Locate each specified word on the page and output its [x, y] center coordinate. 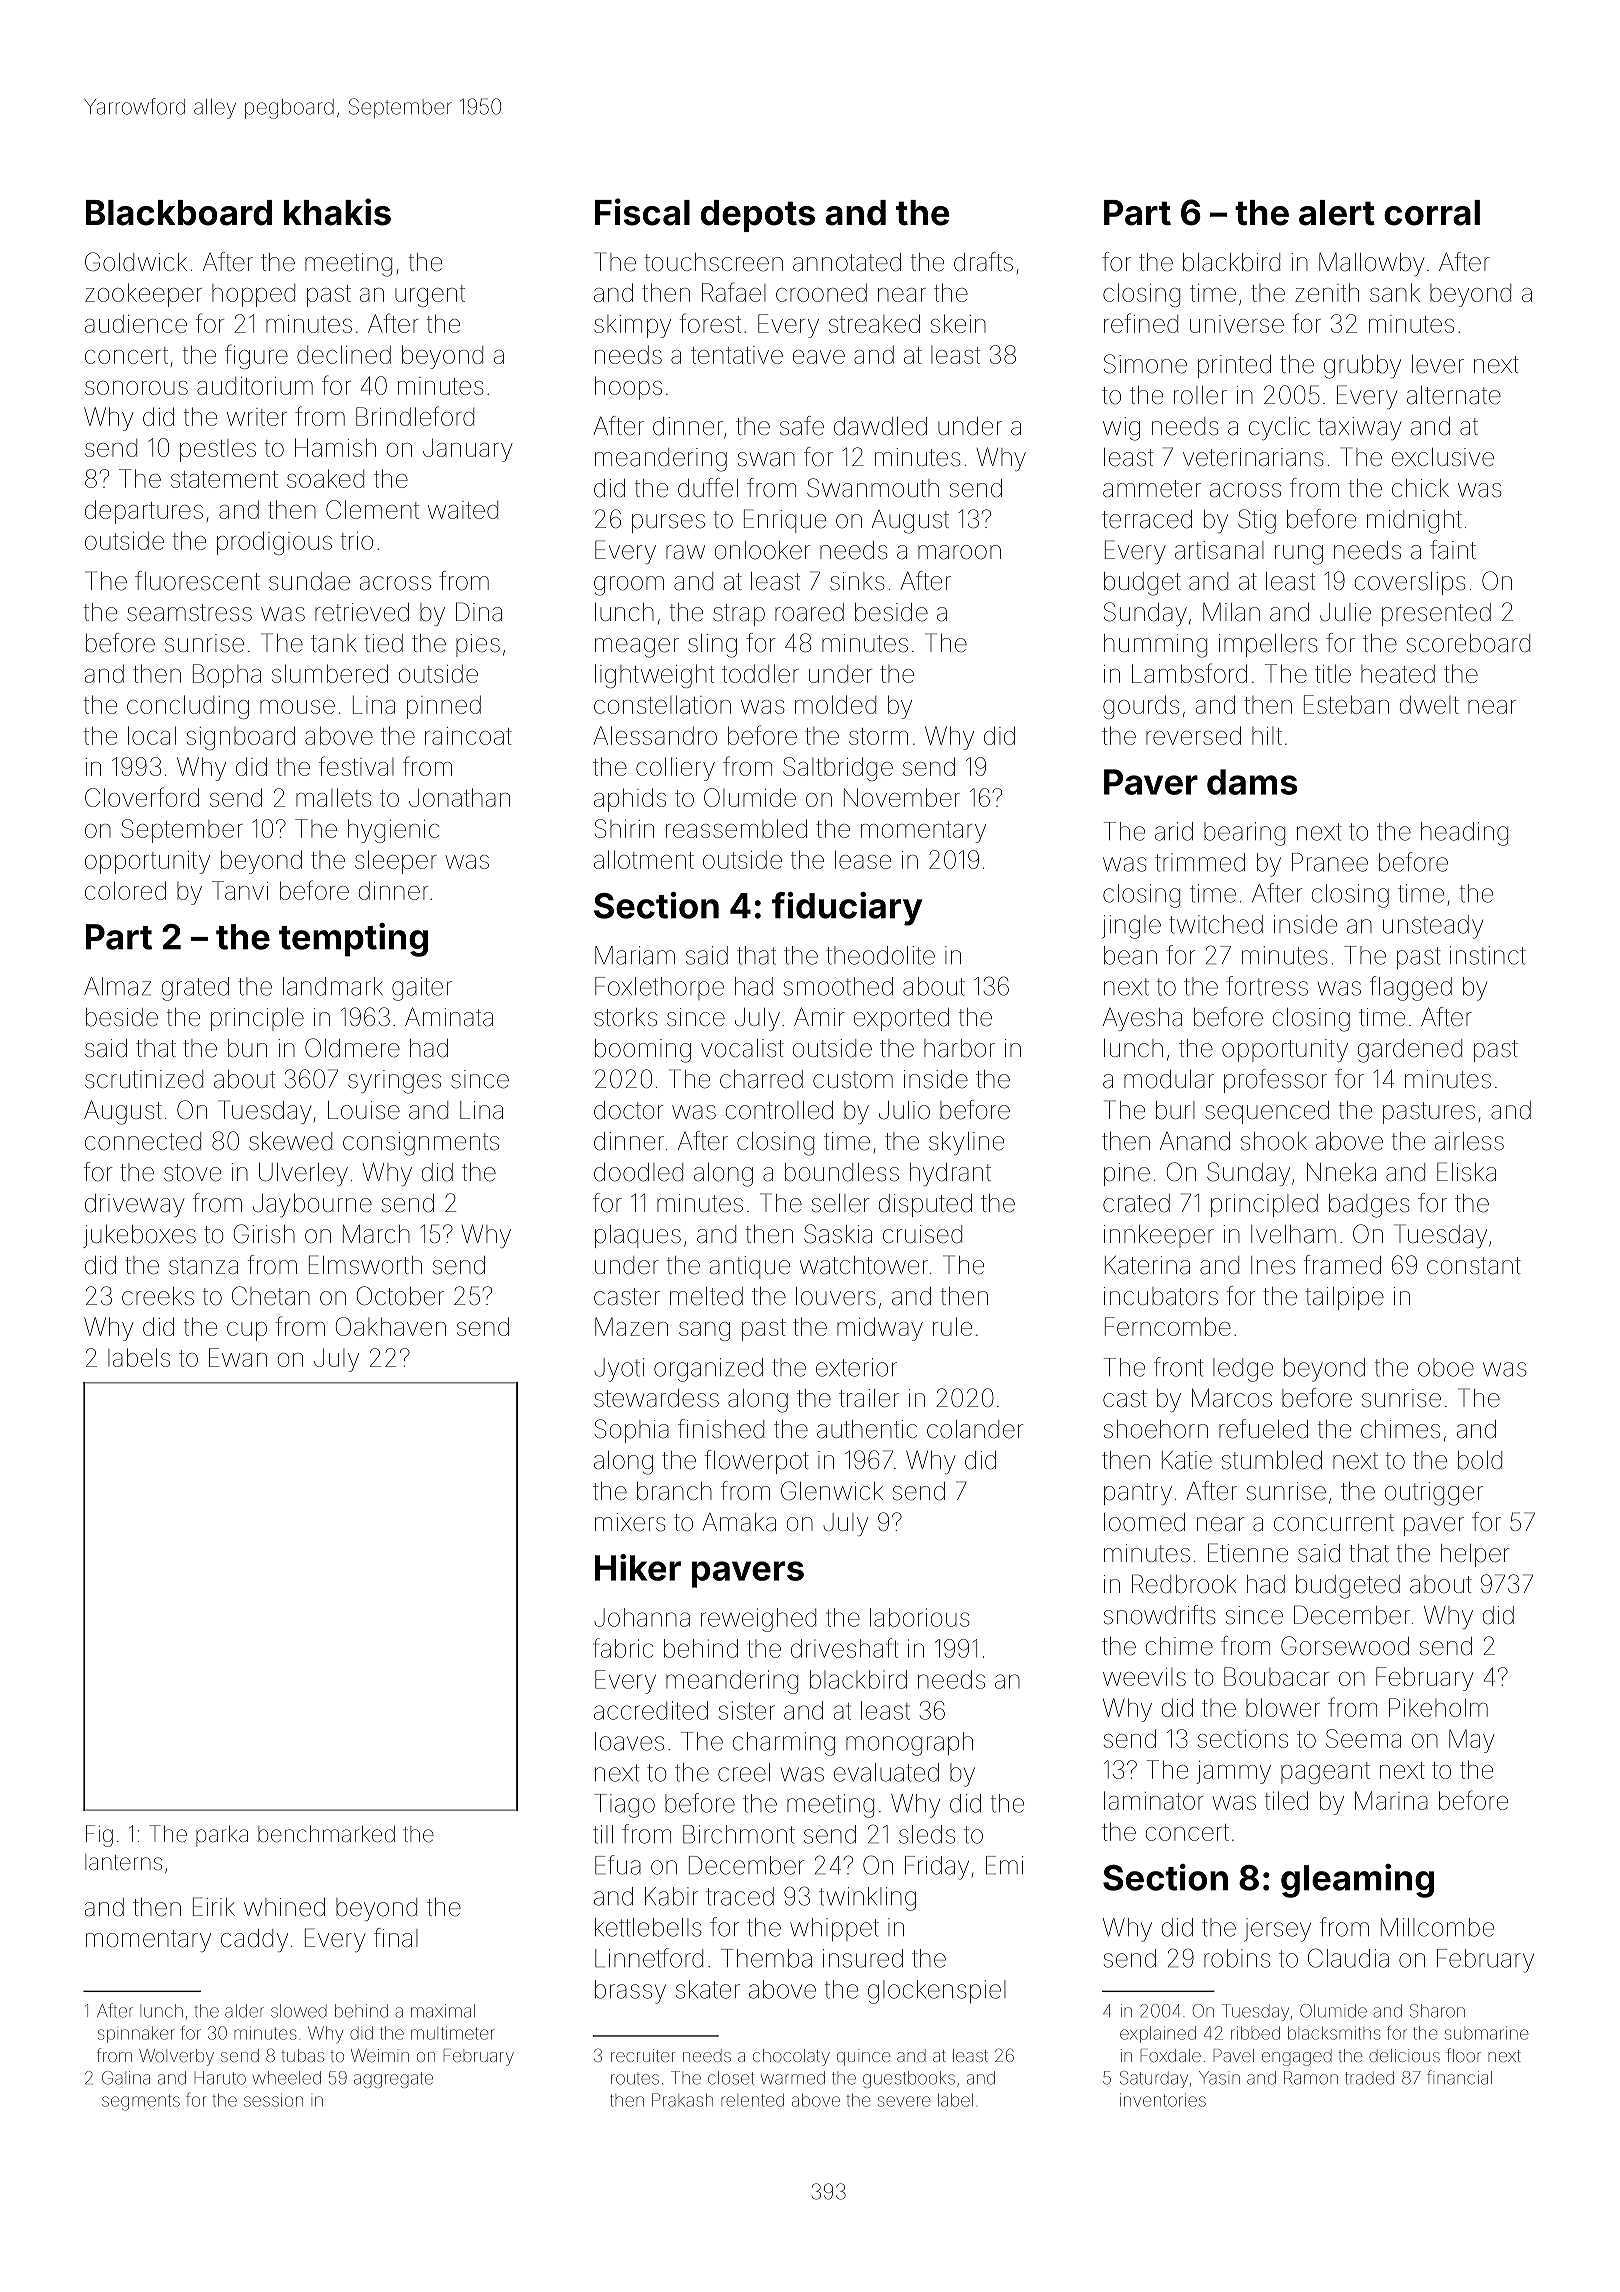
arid [1174, 831]
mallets [333, 797]
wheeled [287, 2078]
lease [863, 859]
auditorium [255, 386]
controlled [779, 1110]
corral [1432, 213]
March [376, 1234]
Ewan [238, 1357]
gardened [1410, 1051]
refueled [1263, 1429]
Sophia [632, 1431]
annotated [847, 262]
